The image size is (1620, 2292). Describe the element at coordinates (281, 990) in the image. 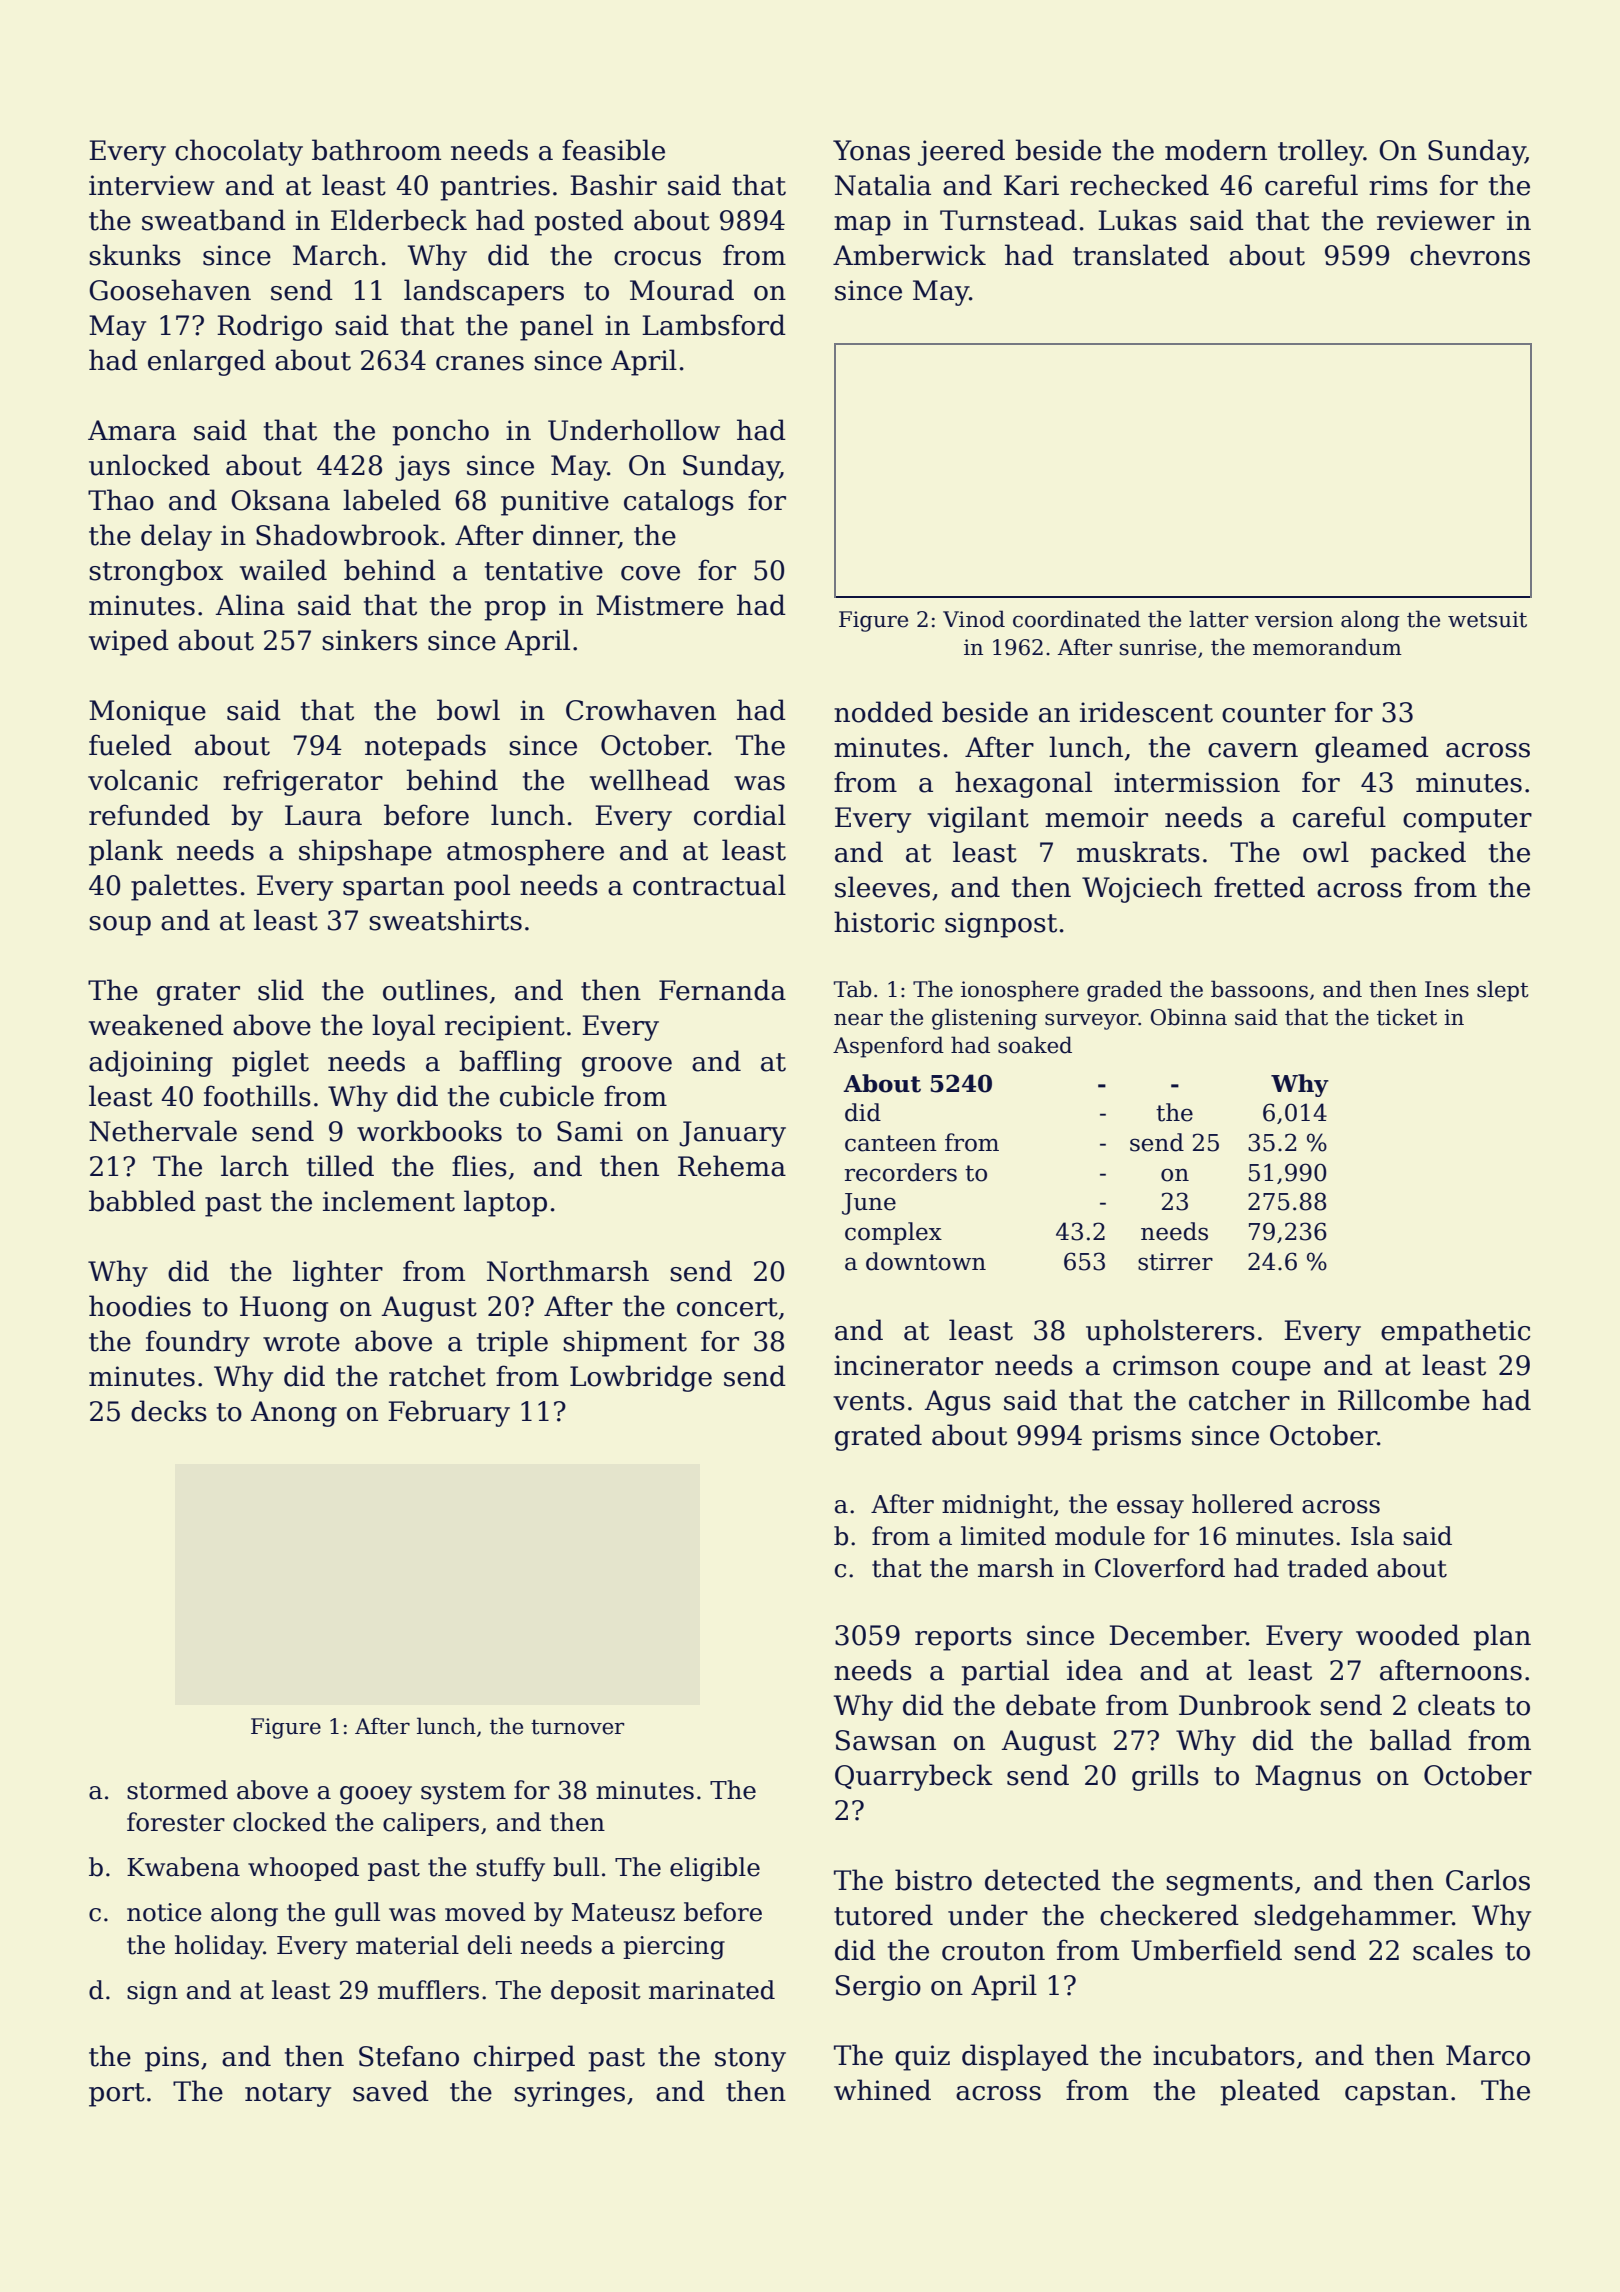

I see `slid` at that location.
